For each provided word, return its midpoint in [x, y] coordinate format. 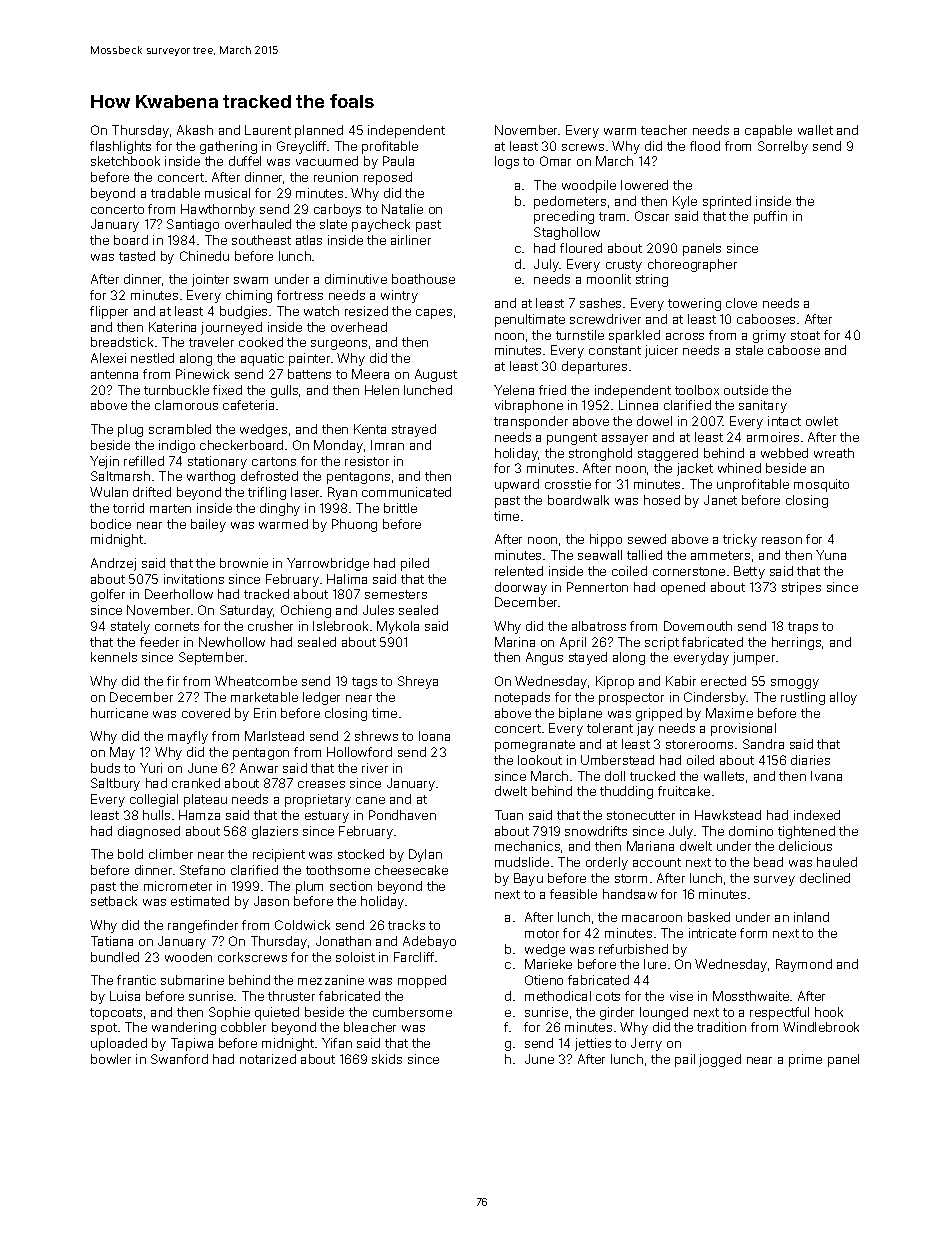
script [662, 643]
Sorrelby [783, 147]
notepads [522, 698]
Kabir [681, 681]
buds [105, 768]
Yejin [104, 462]
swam [251, 280]
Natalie [402, 209]
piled [415, 564]
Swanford [179, 1059]
